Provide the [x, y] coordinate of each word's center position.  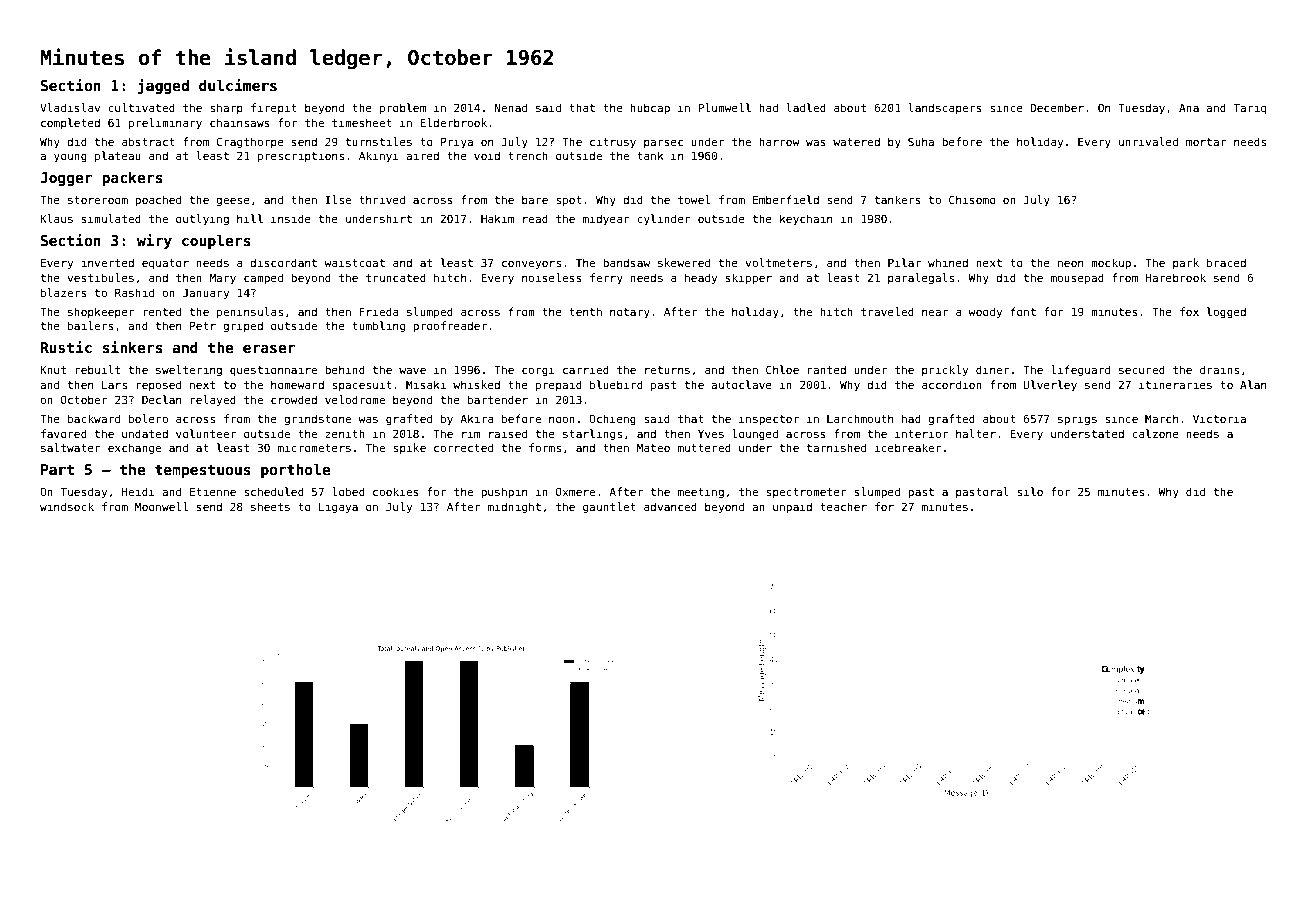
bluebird [616, 384]
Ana [1189, 107]
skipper [749, 278]
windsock [67, 506]
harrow [779, 141]
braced [1226, 262]
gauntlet [609, 508]
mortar [1206, 142]
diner [992, 369]
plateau [118, 156]
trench [528, 155]
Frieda [379, 311]
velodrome [355, 399]
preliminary [165, 124]
